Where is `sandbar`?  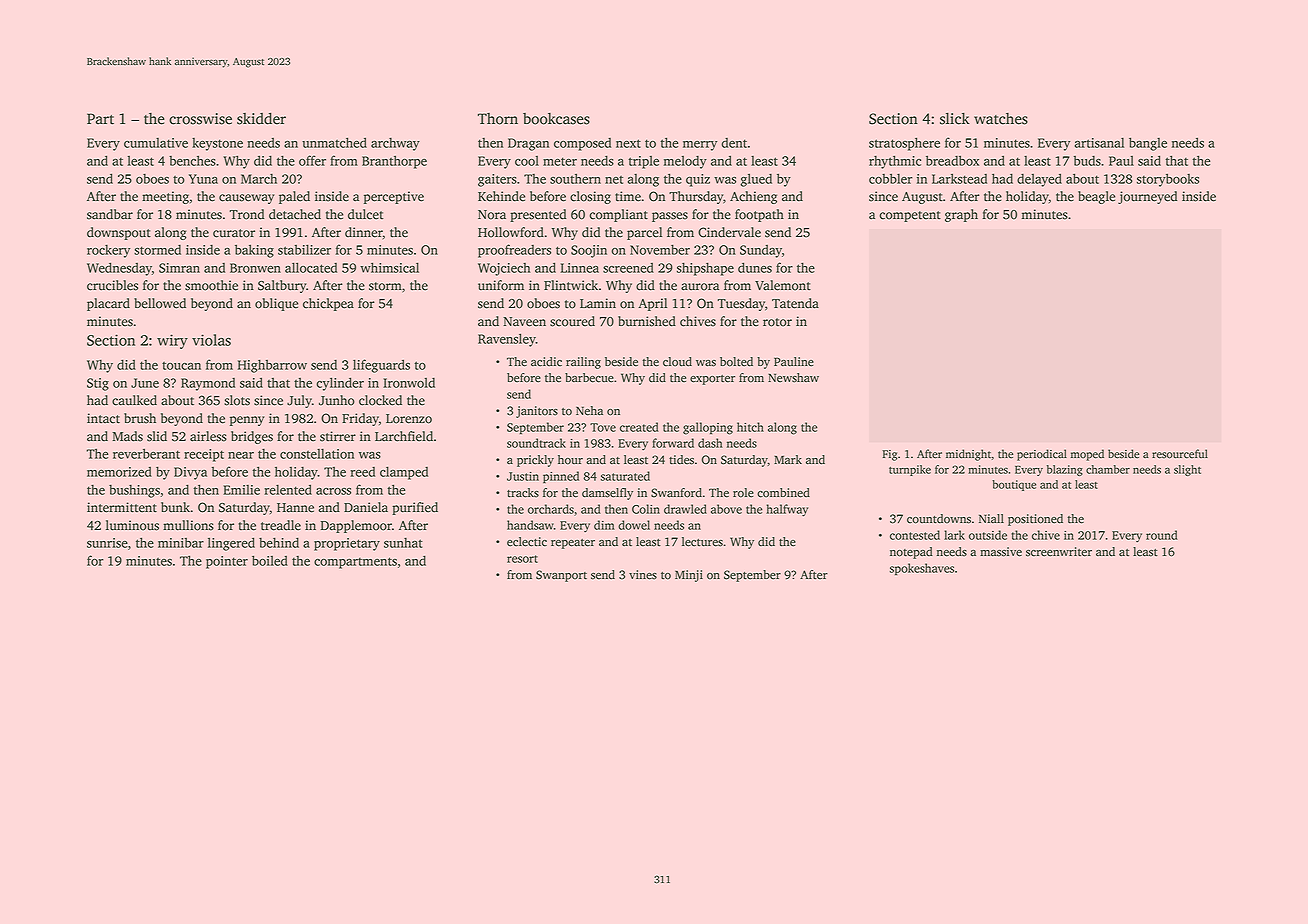
sandbar is located at coordinates (110, 214).
